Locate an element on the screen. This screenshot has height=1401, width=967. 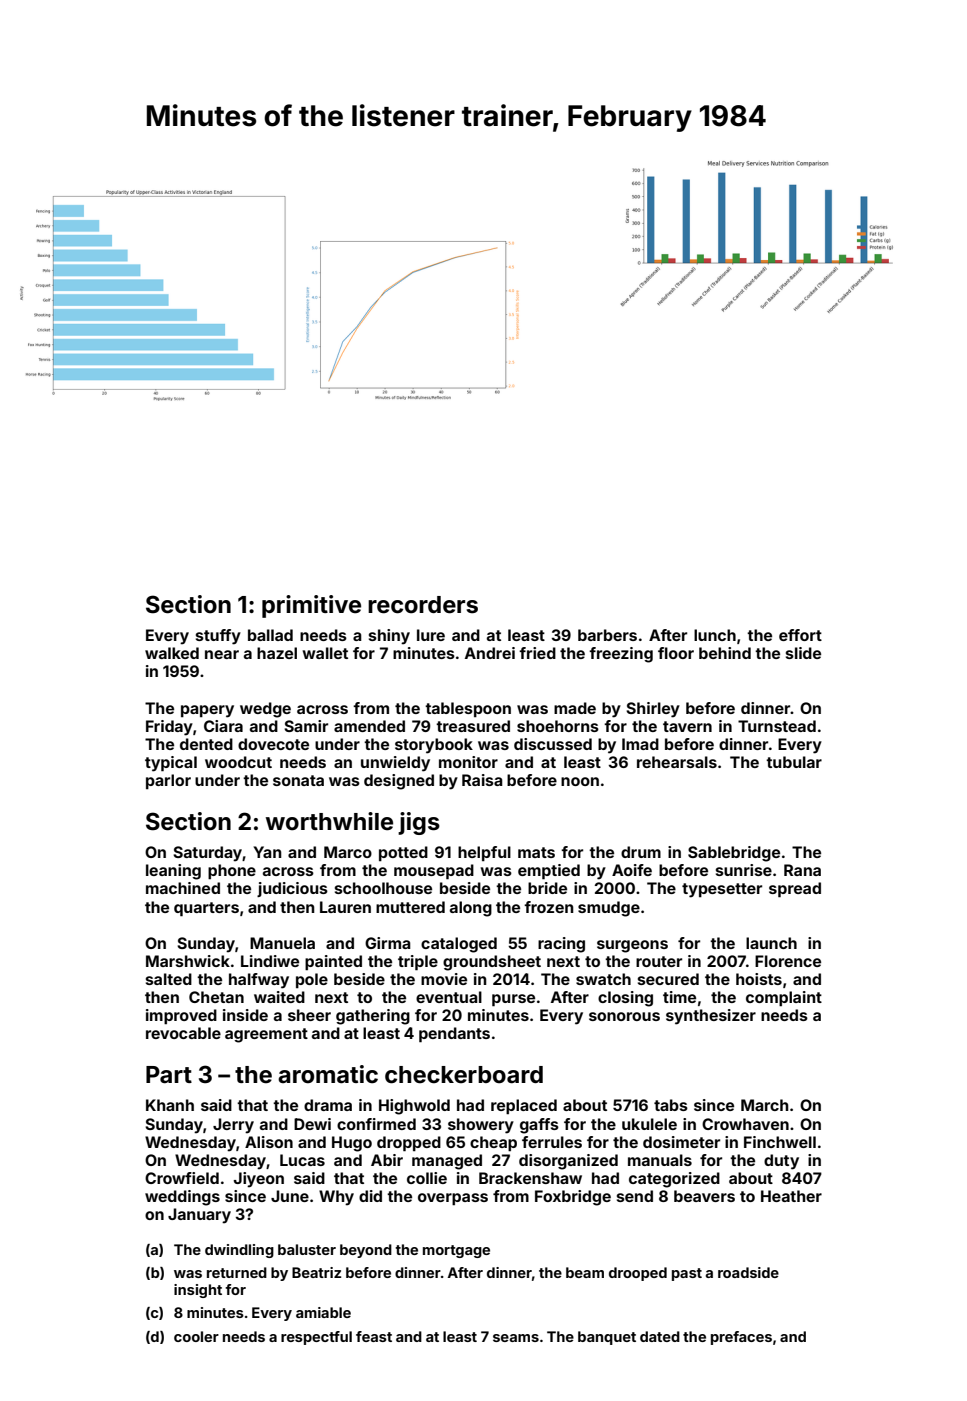
lure is located at coordinates (431, 635).
